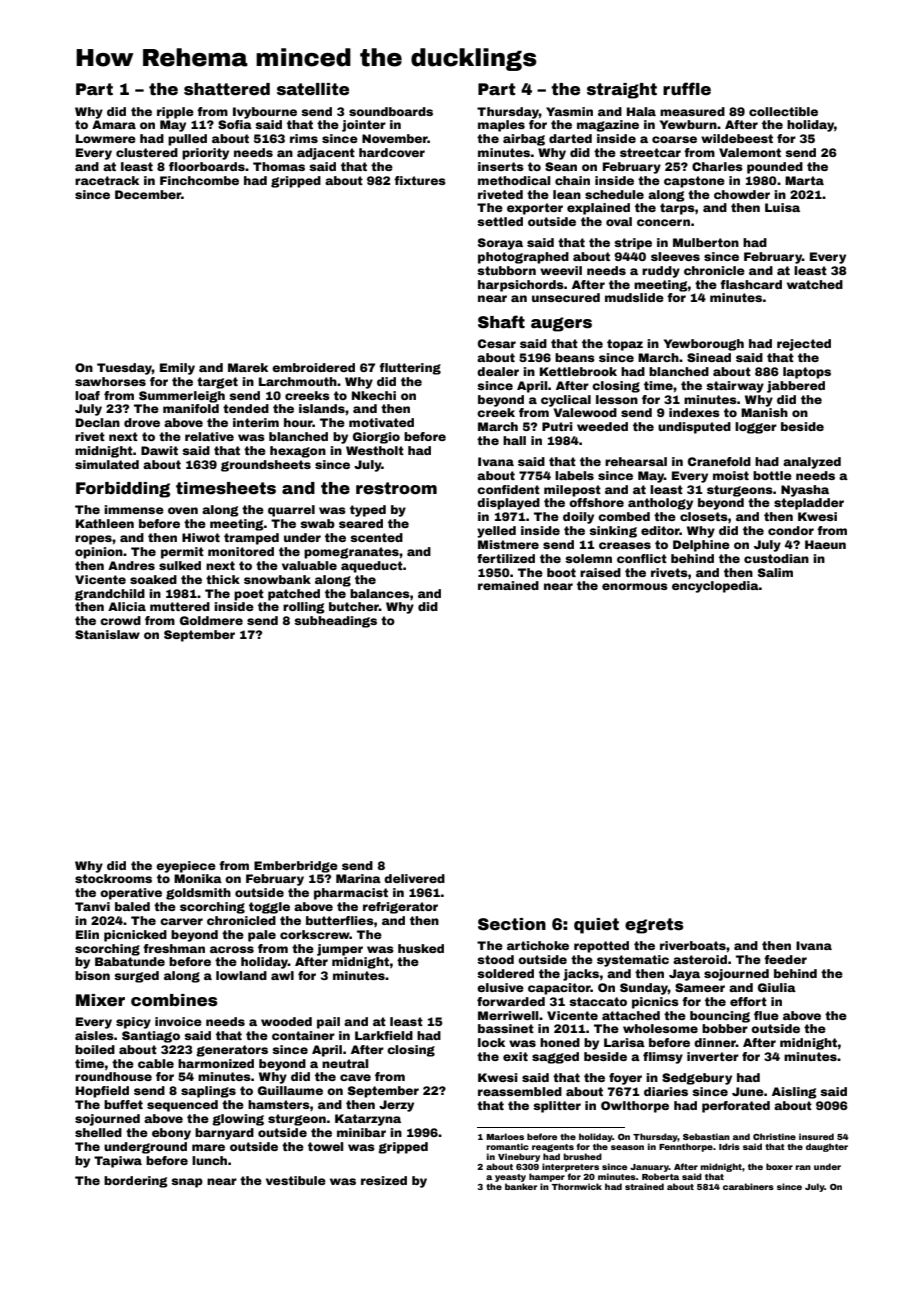 Image resolution: width=924 pixels, height=1308 pixels. What do you see at coordinates (107, 180) in the image?
I see `racetrack` at bounding box center [107, 180].
